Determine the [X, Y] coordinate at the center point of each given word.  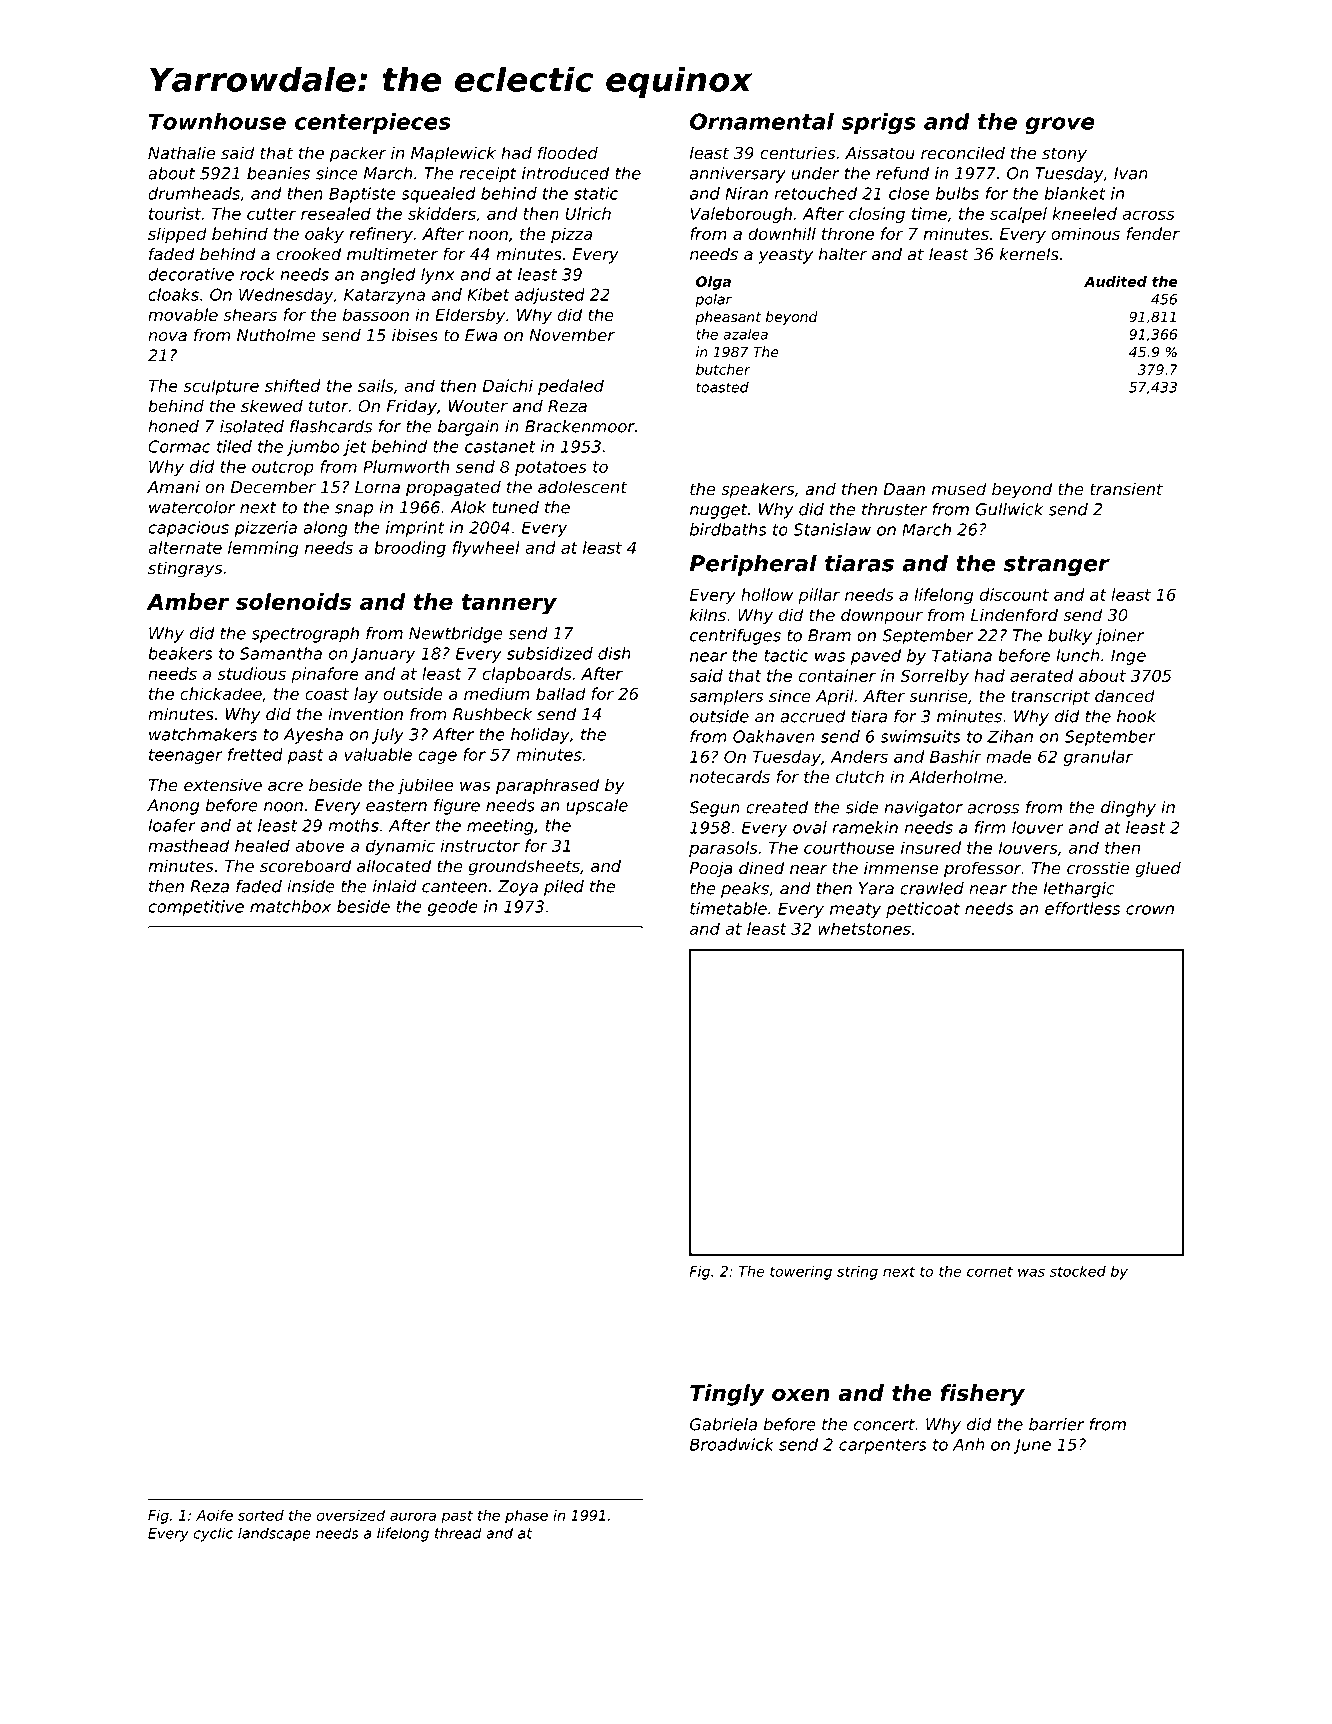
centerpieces [373, 123]
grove [1060, 125]
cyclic [213, 1534]
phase [526, 1516]
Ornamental [762, 121]
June [1032, 1446]
